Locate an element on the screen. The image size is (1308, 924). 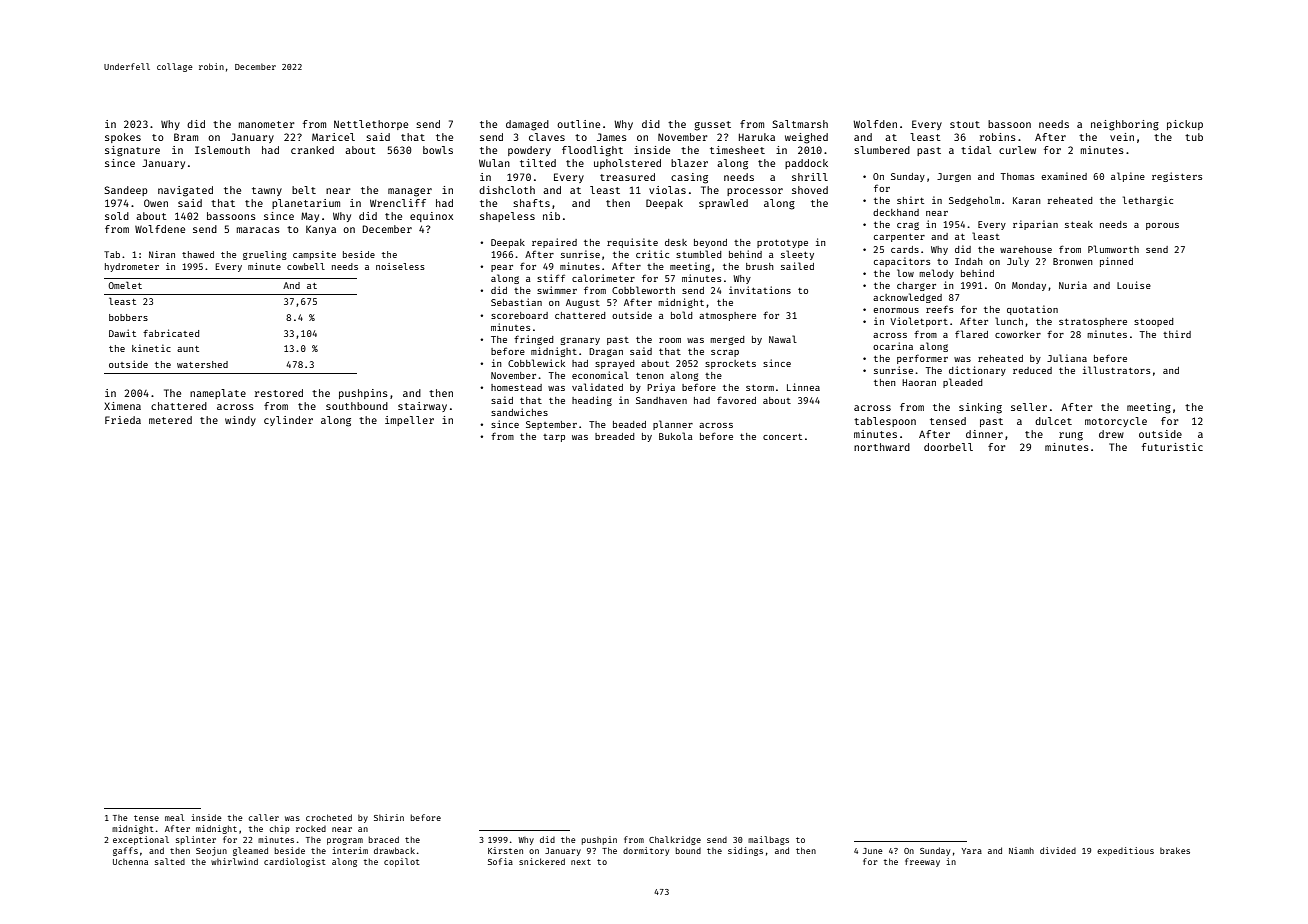
crag is located at coordinates (908, 226).
